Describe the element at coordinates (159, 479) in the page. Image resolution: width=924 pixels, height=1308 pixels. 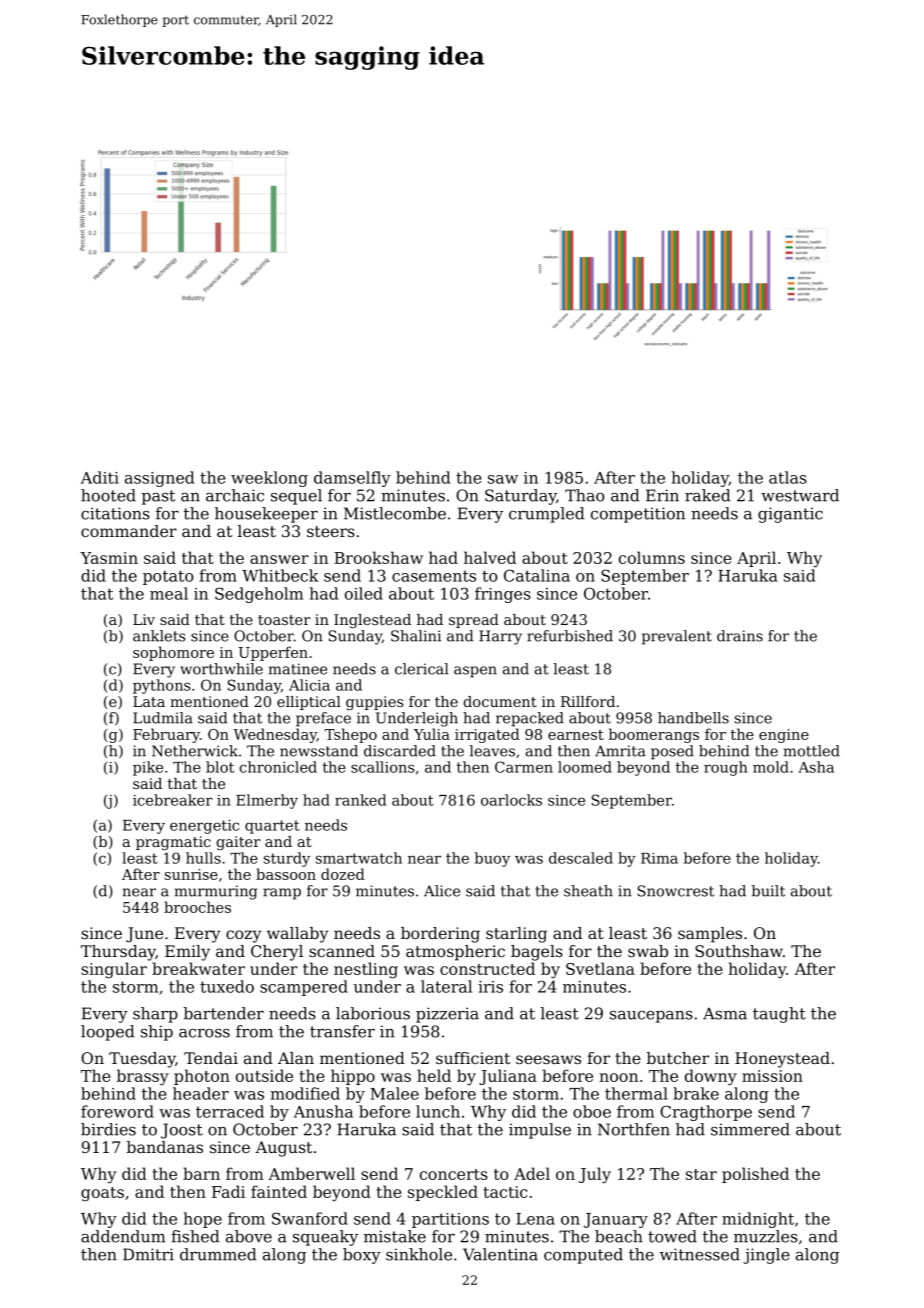
I see `assigned` at that location.
